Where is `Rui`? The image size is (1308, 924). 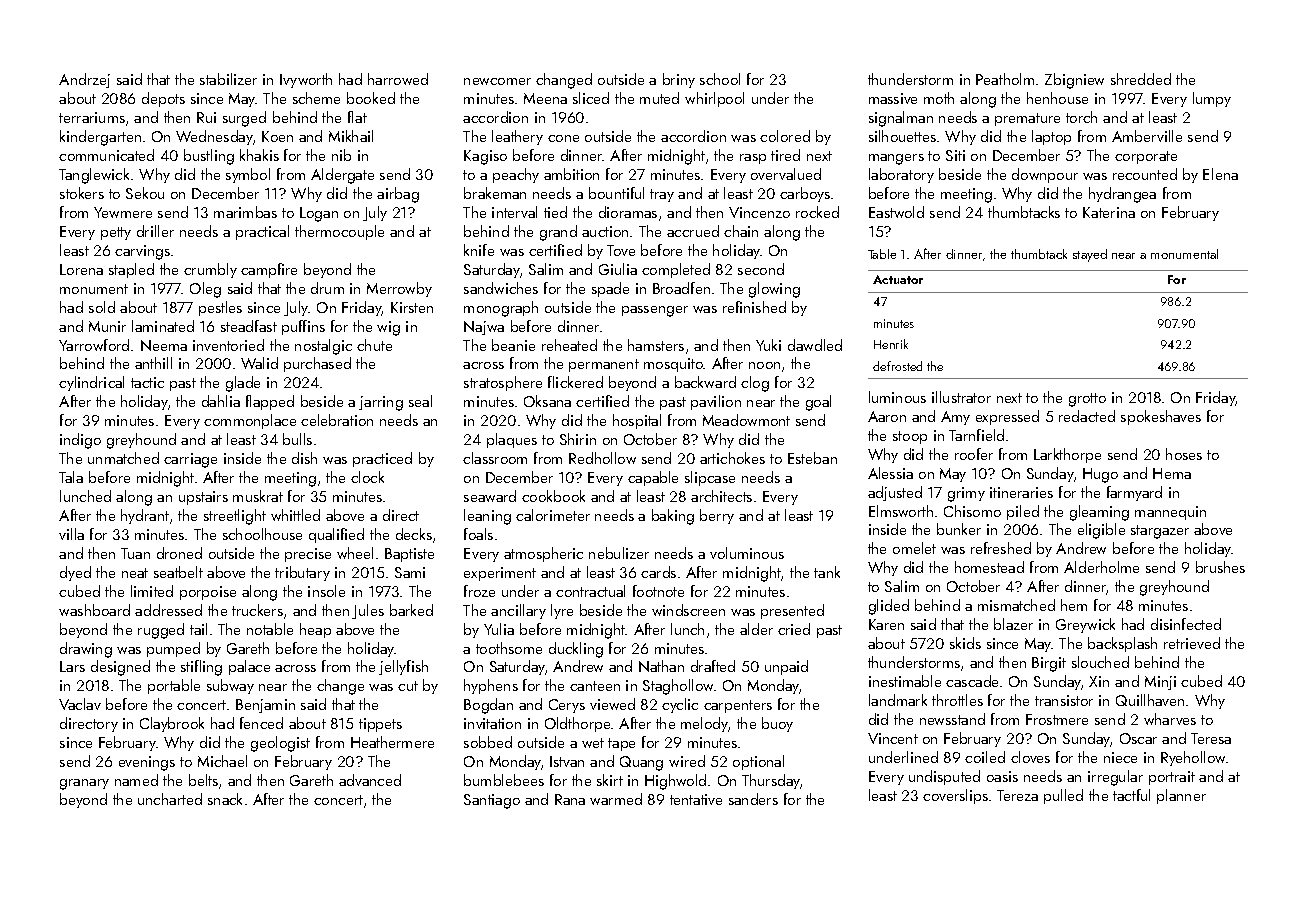
Rui is located at coordinates (206, 117).
